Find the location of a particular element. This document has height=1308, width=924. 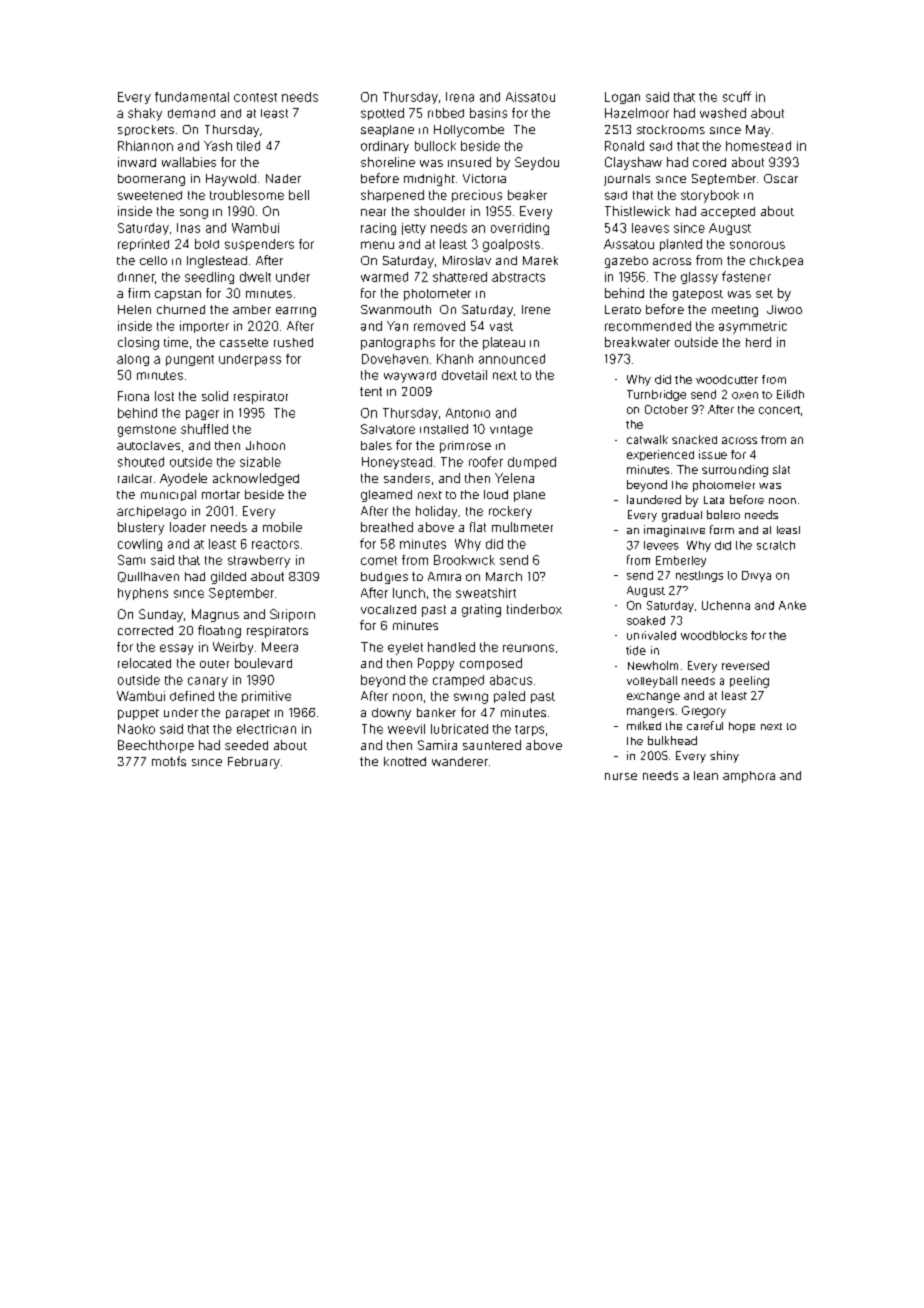

scratch is located at coordinates (776, 545).
